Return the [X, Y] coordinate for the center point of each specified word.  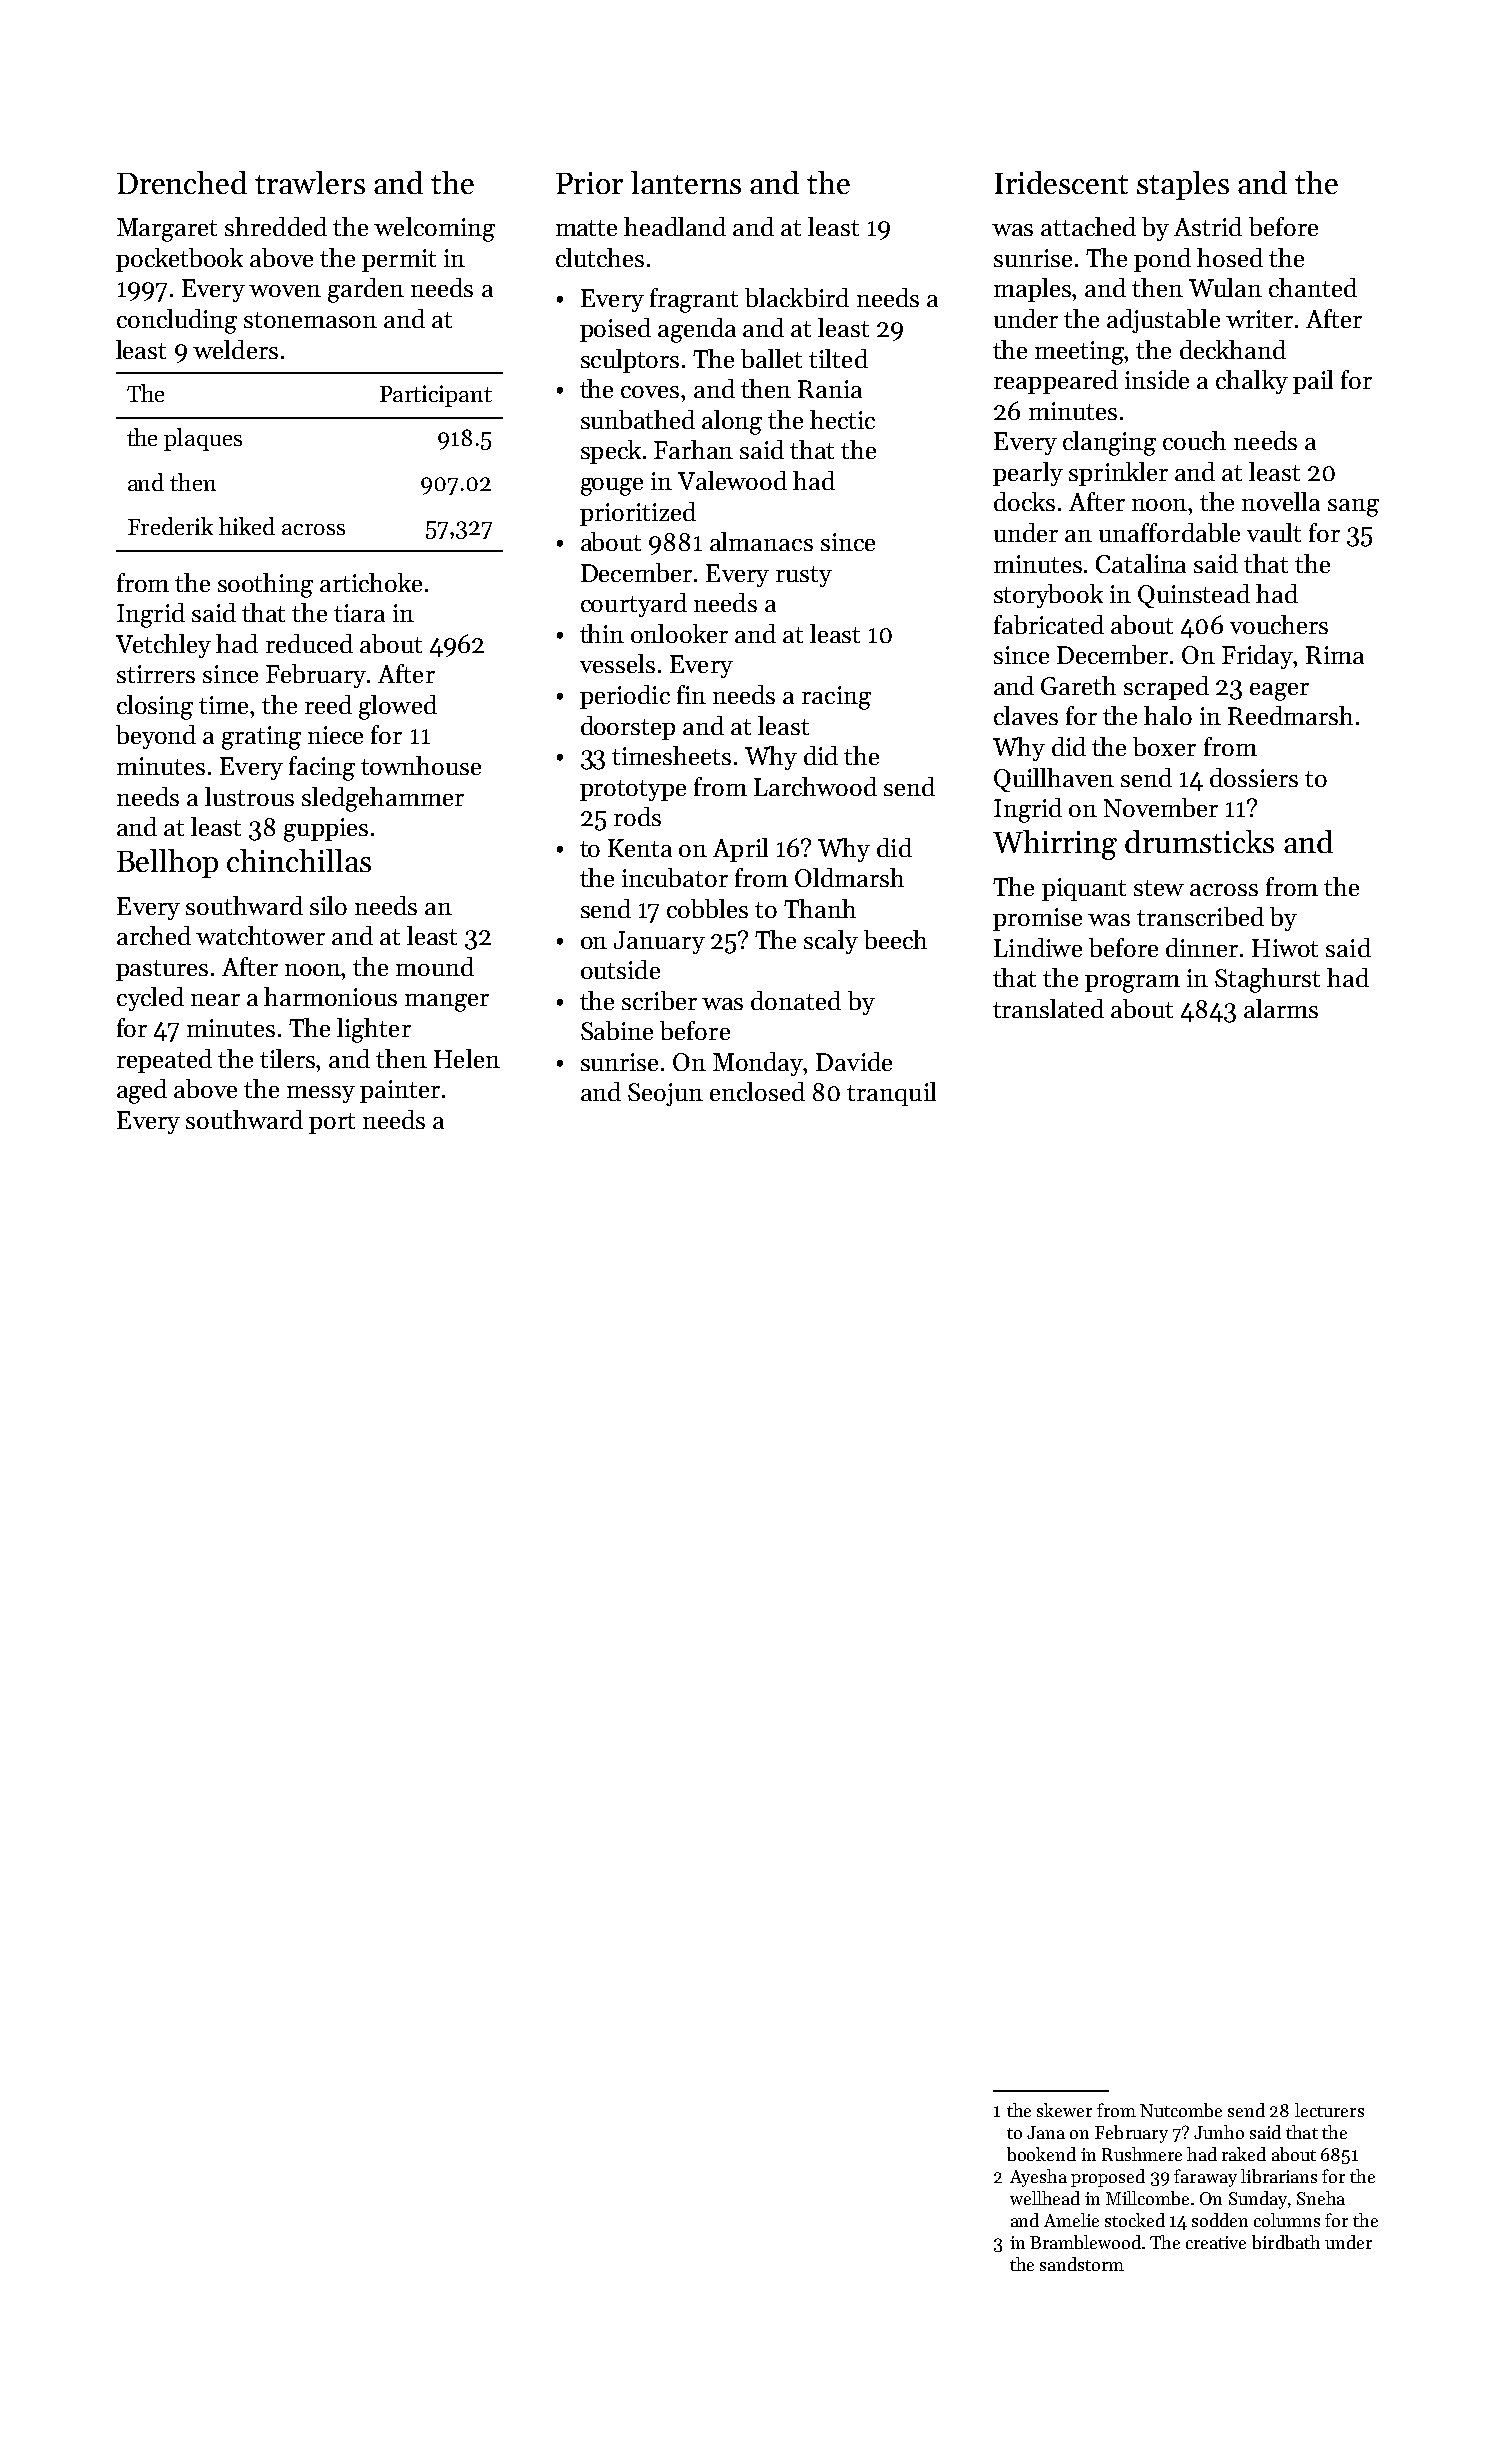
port [332, 1123]
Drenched [182, 182]
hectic [842, 419]
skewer [1064, 2110]
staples [1183, 185]
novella [1281, 501]
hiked [247, 526]
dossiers [1254, 777]
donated [796, 1000]
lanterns [686, 182]
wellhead [1045, 2198]
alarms [1281, 1008]
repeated [164, 1061]
